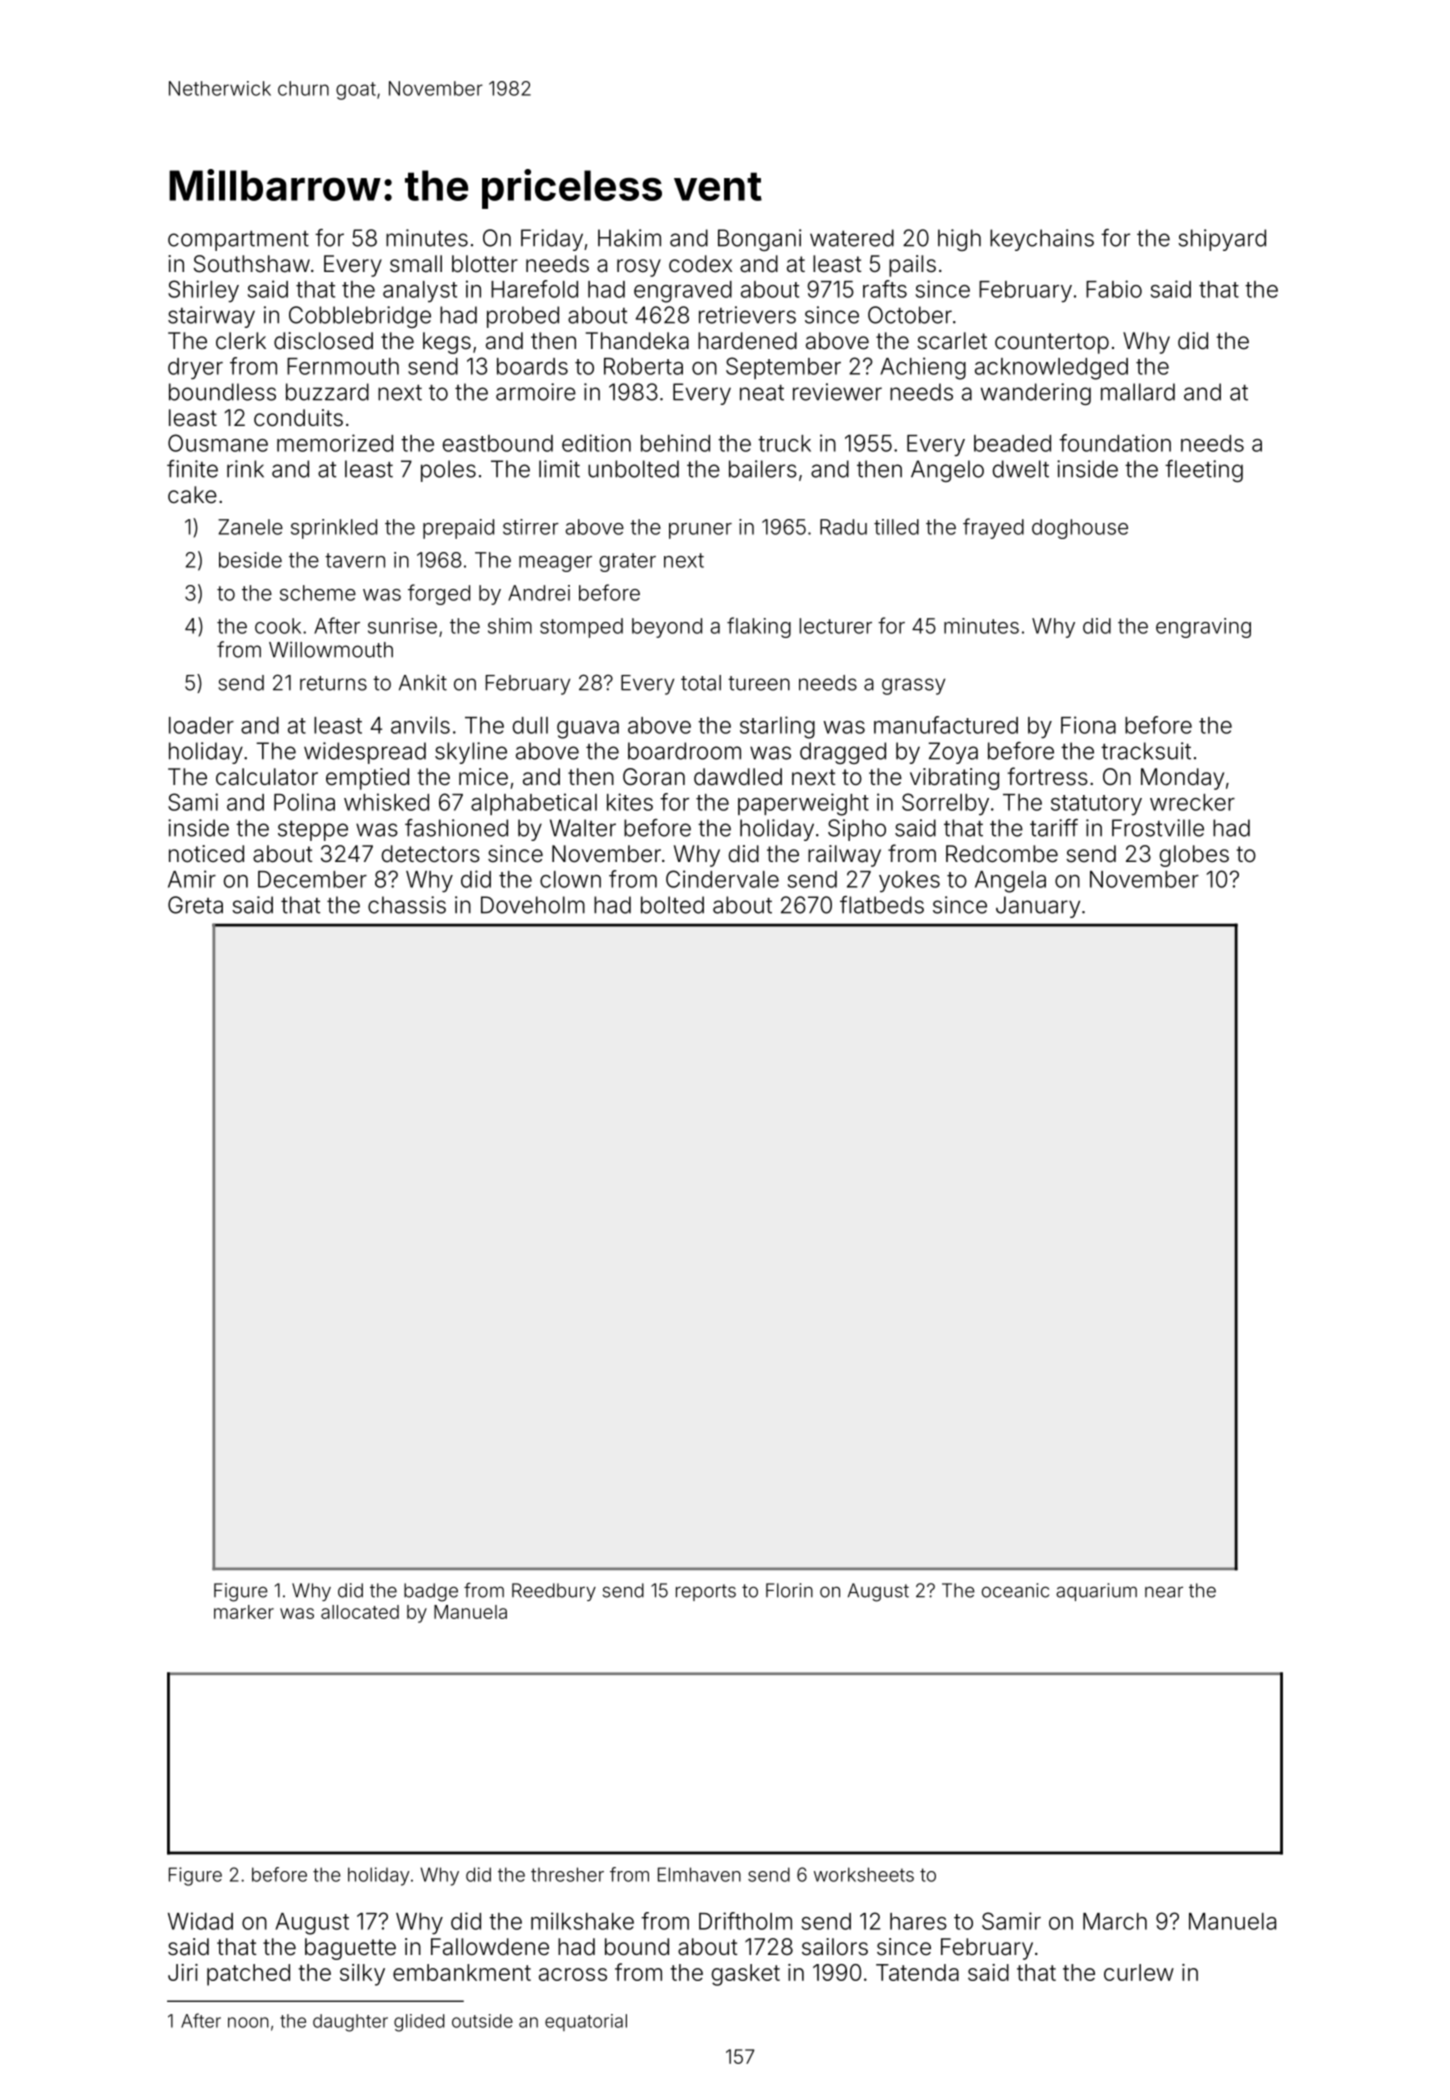 Image resolution: width=1450 pixels, height=2100 pixels. I want to click on January, so click(1038, 907).
